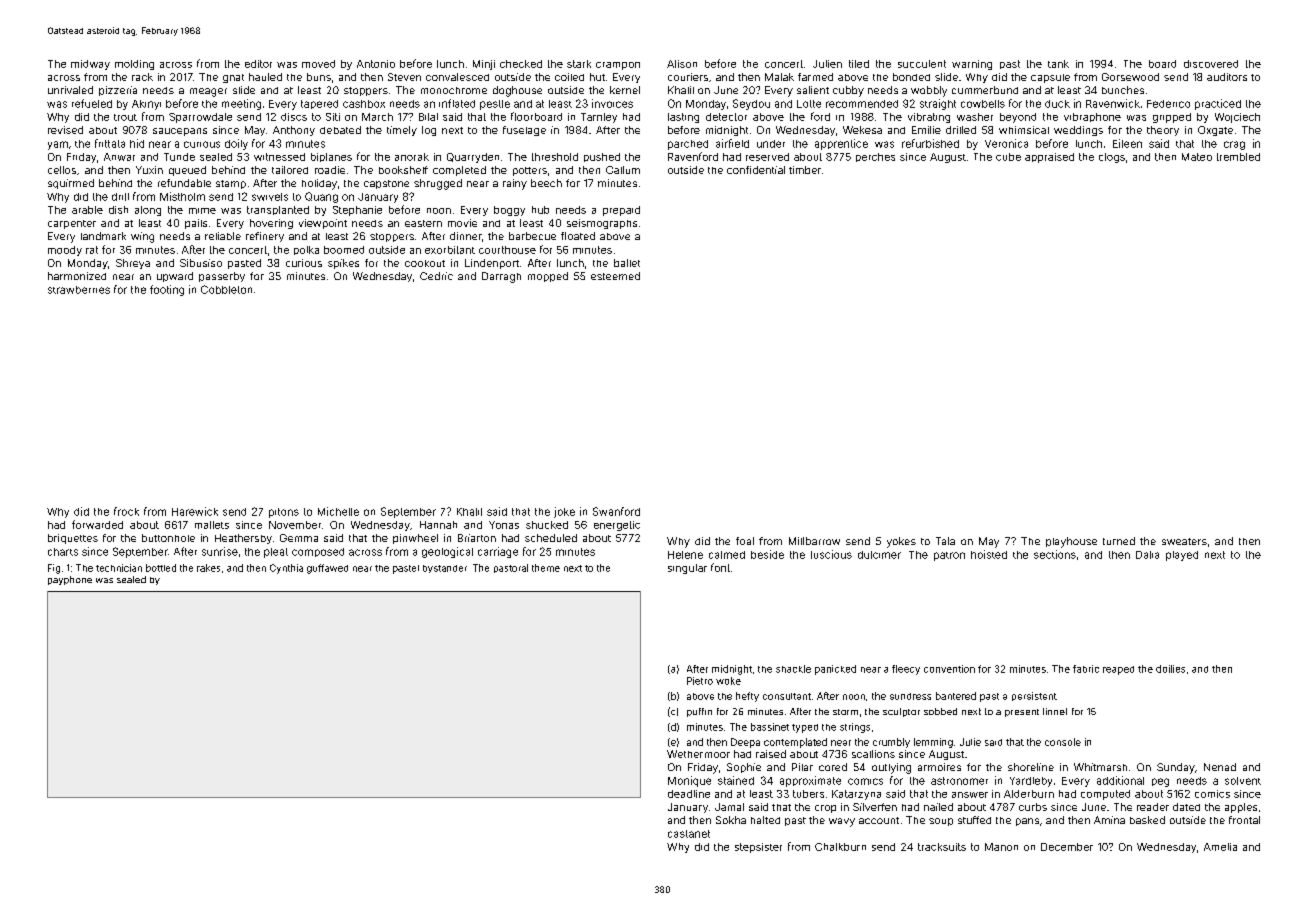  What do you see at coordinates (1170, 669) in the screenshot?
I see `doilies` at bounding box center [1170, 669].
